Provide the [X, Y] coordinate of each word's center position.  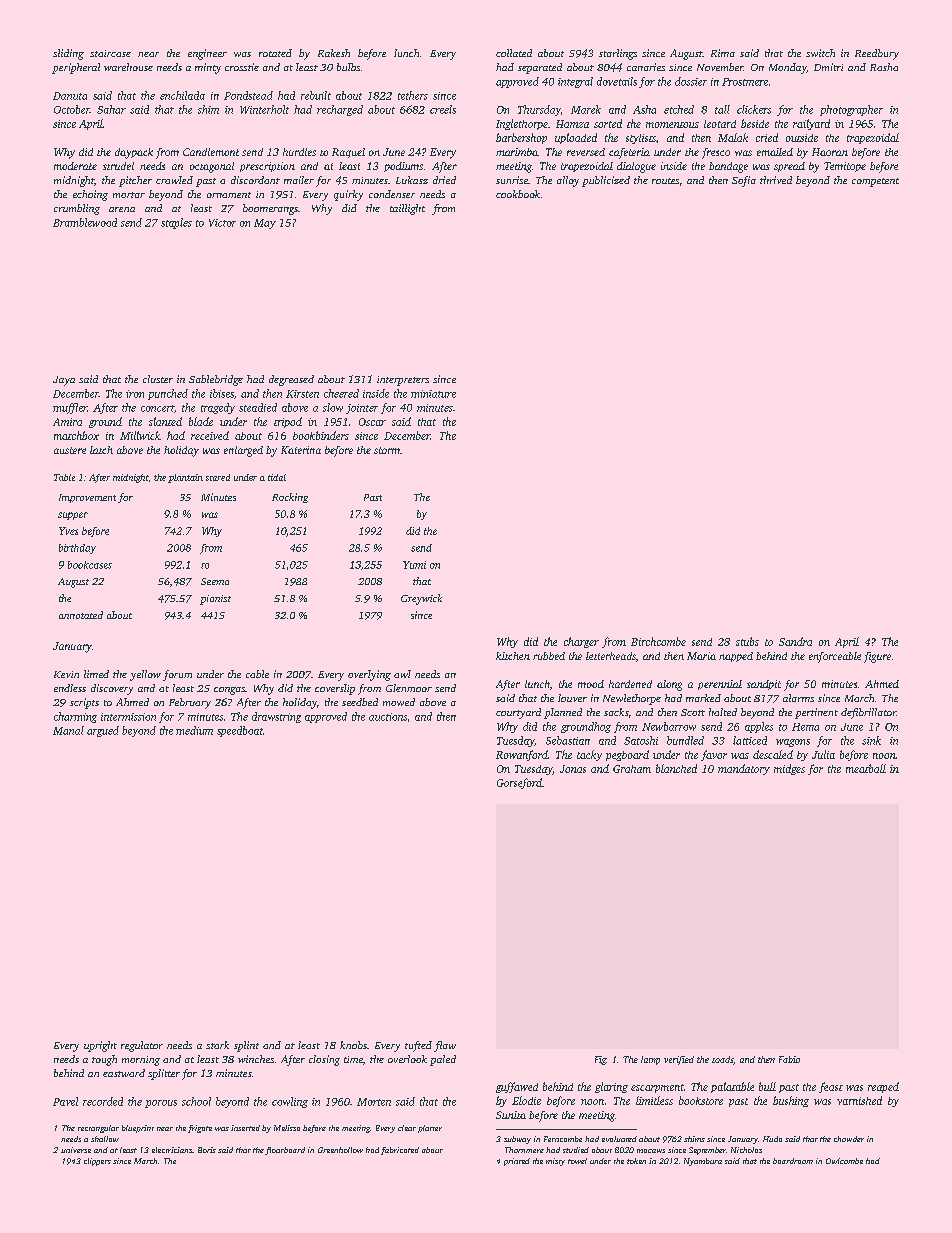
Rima [723, 53]
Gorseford [519, 783]
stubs [747, 641]
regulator [142, 1046]
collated [514, 53]
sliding [68, 54]
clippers [97, 1162]
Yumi [414, 565]
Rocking [290, 498]
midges [789, 769]
